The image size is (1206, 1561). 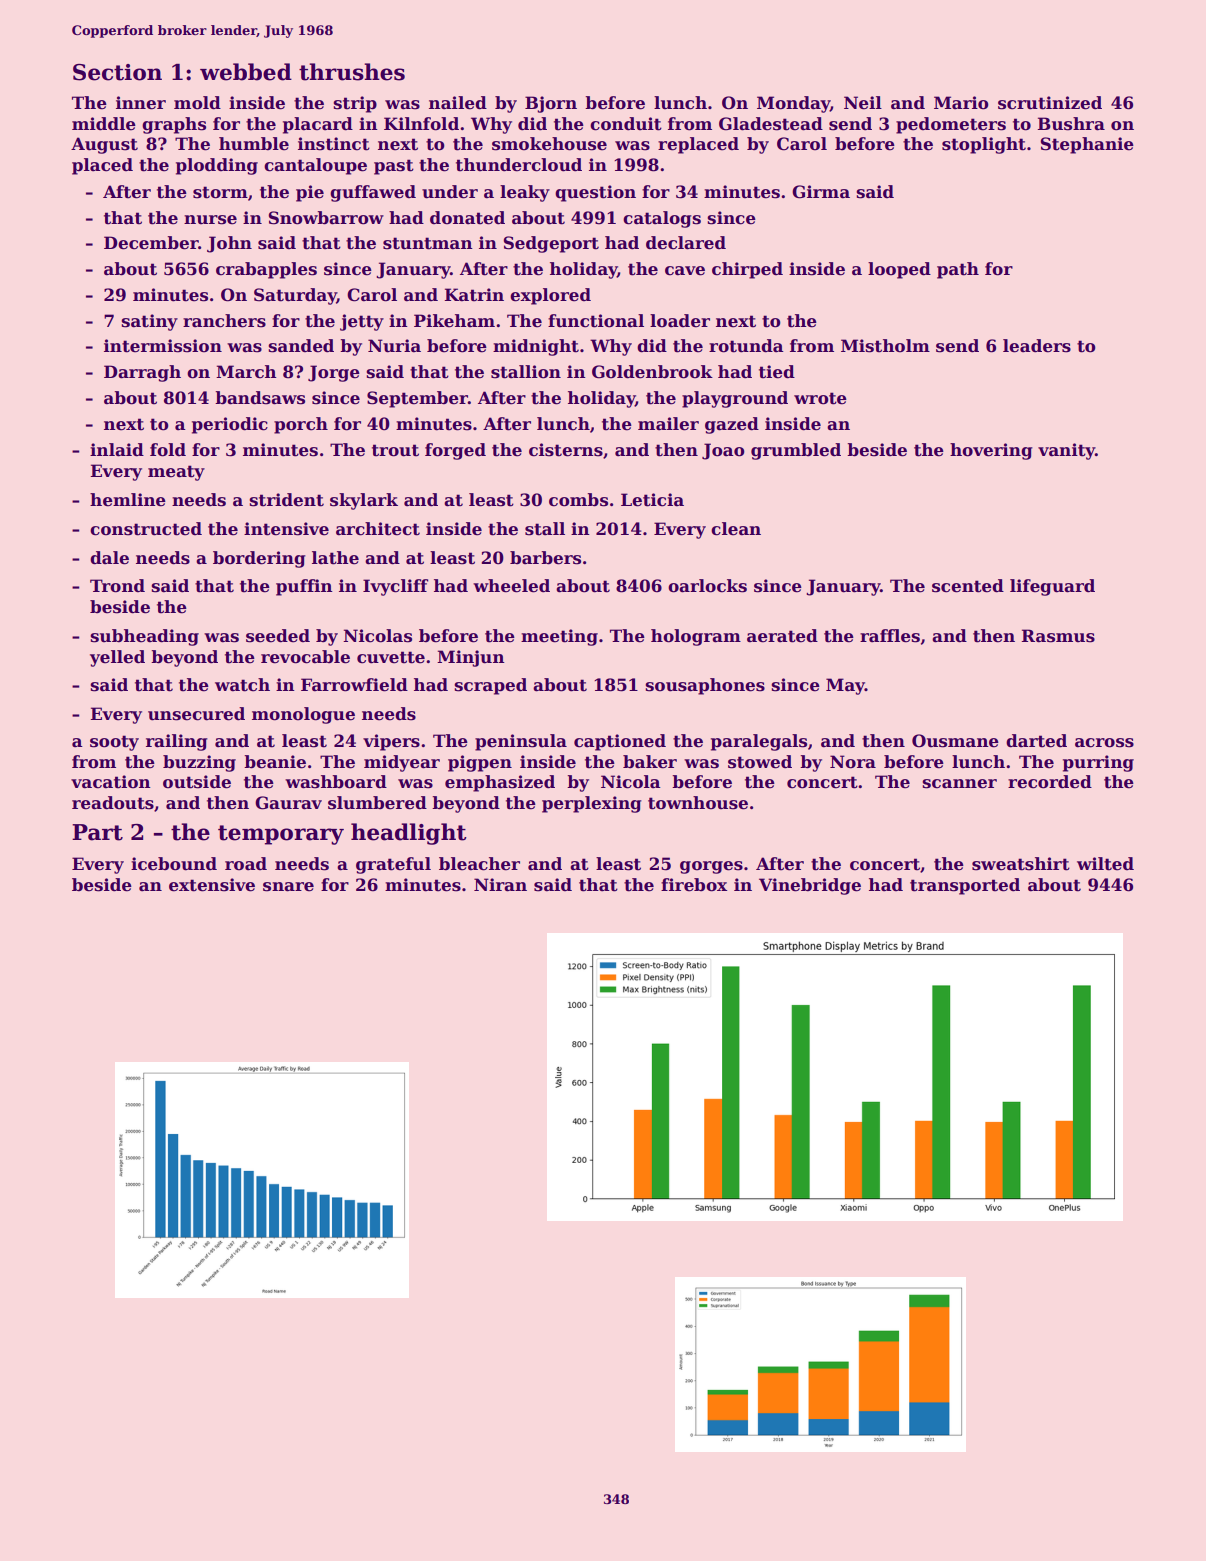 I want to click on aerated, so click(x=782, y=636).
